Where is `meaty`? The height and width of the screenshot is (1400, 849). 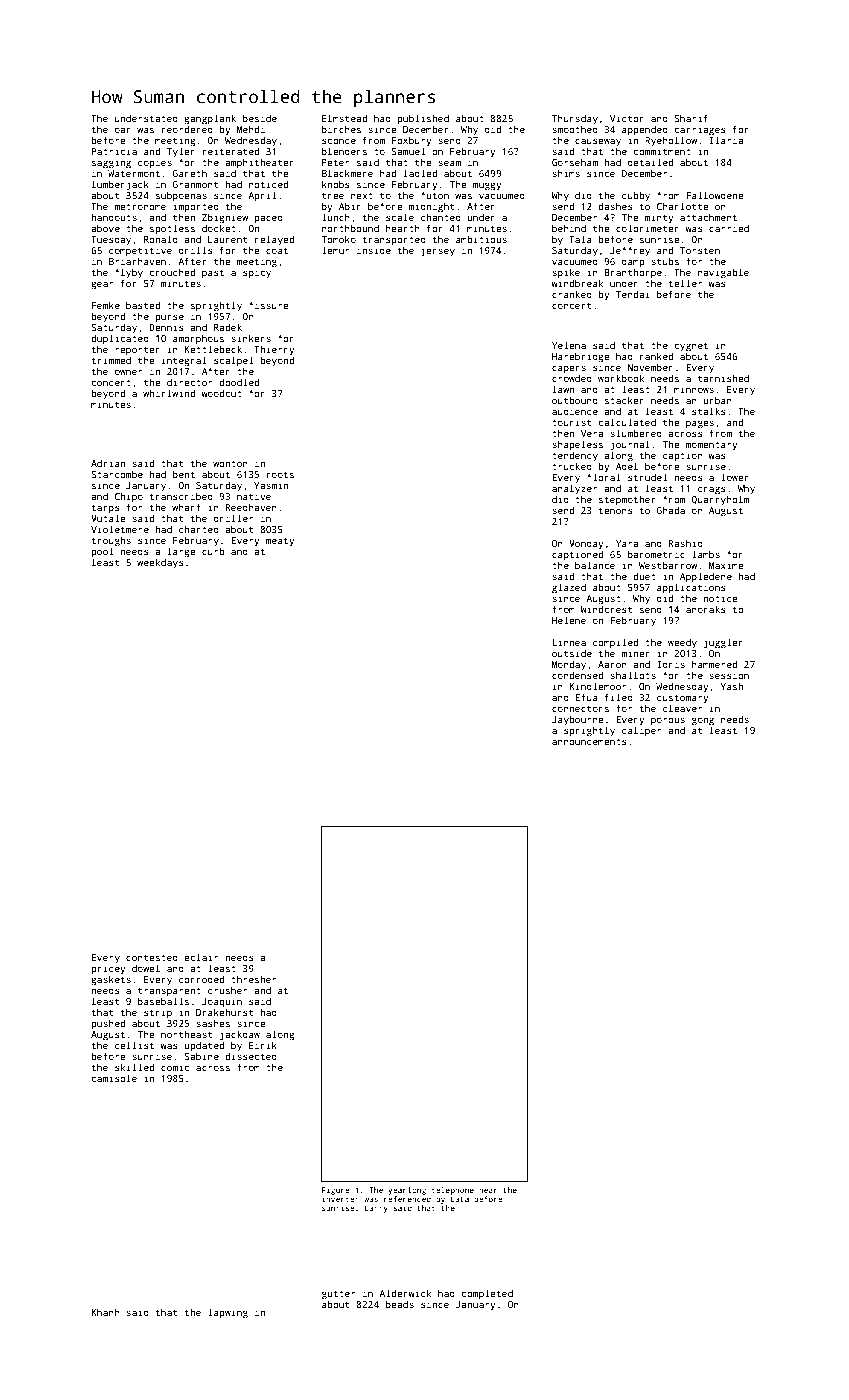 meaty is located at coordinates (280, 541).
